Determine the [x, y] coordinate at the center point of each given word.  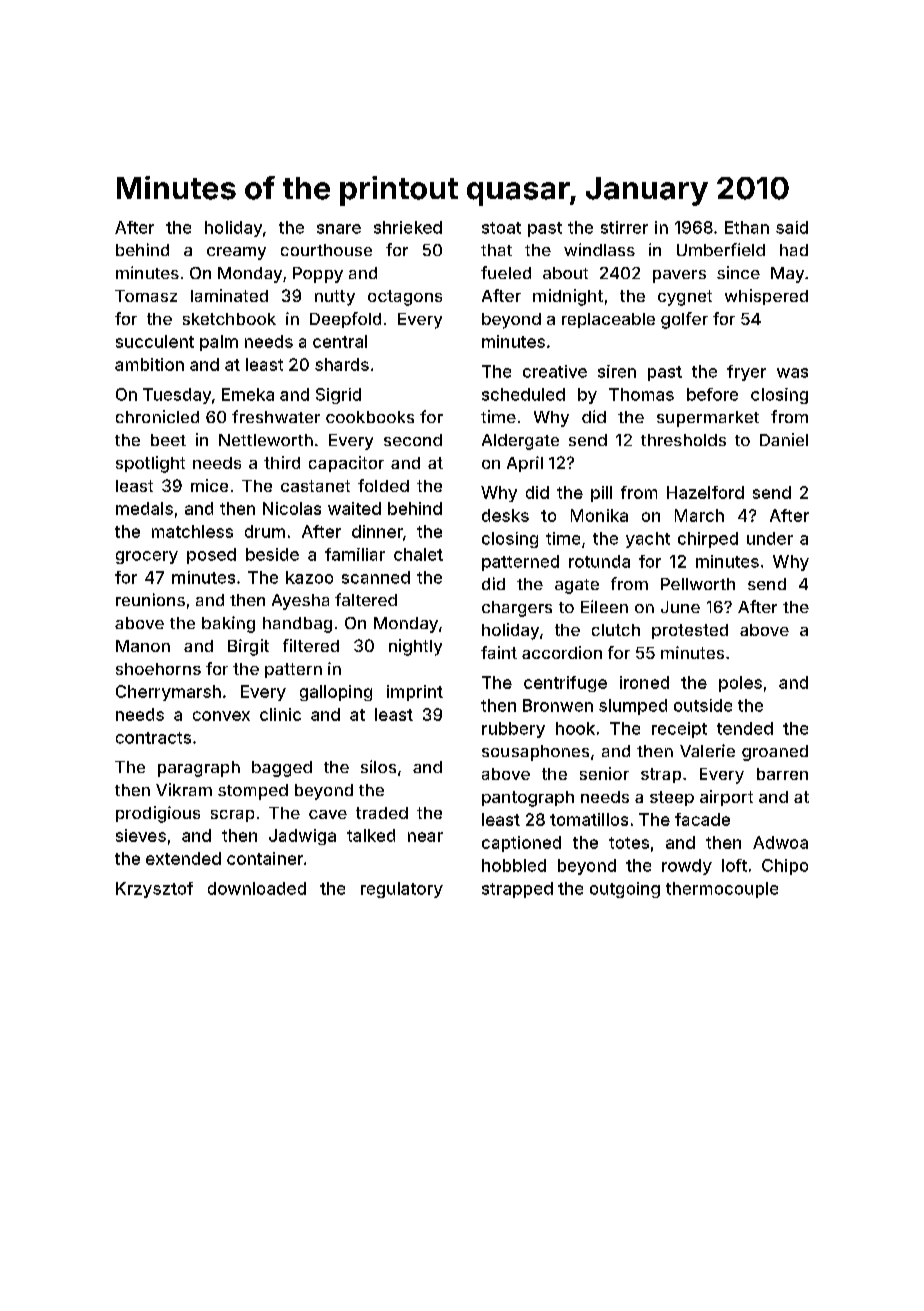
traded [382, 813]
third [282, 462]
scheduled [523, 394]
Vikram [184, 789]
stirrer [624, 227]
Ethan [747, 227]
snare [339, 229]
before [712, 394]
